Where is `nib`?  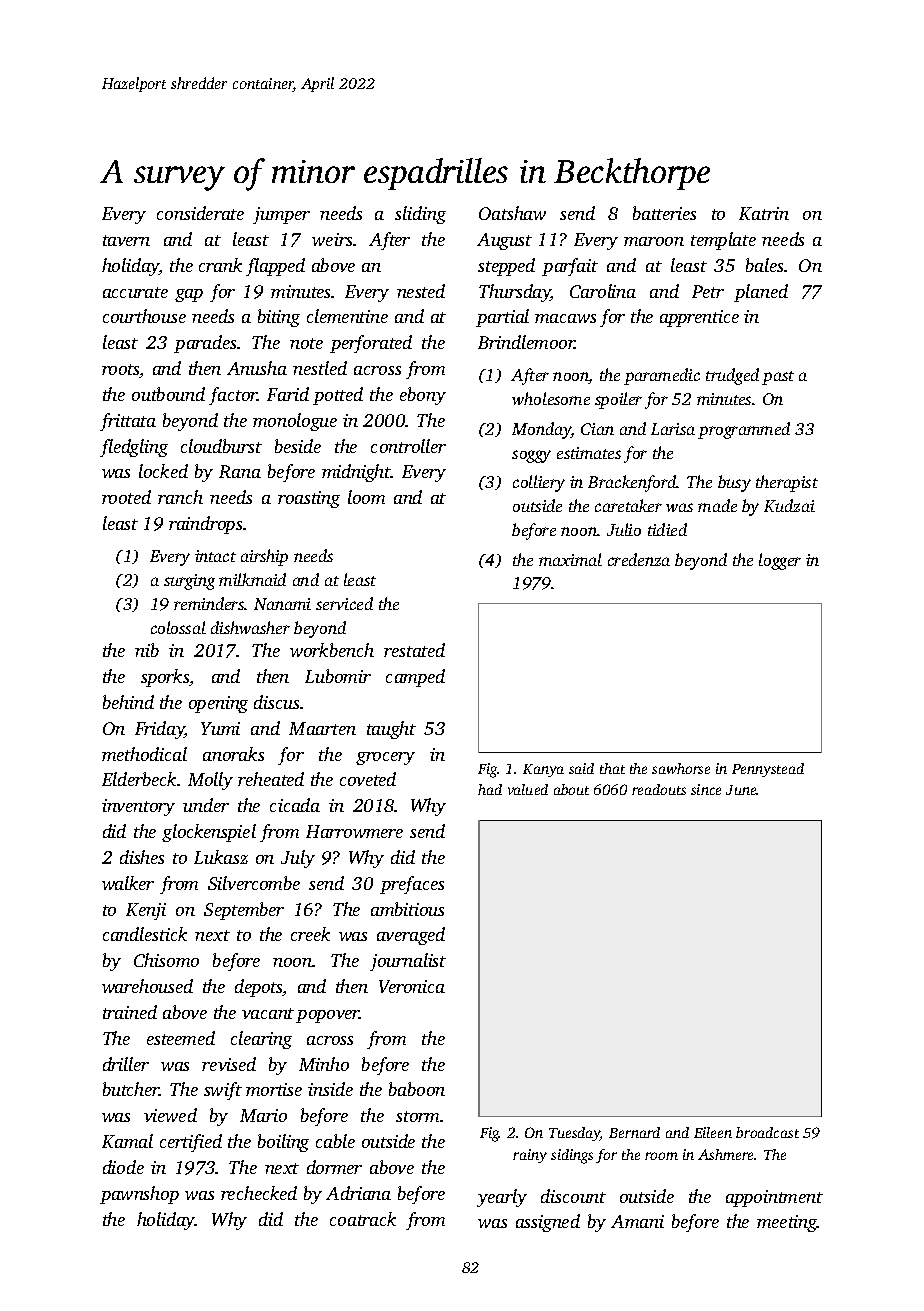
nib is located at coordinates (147, 650).
